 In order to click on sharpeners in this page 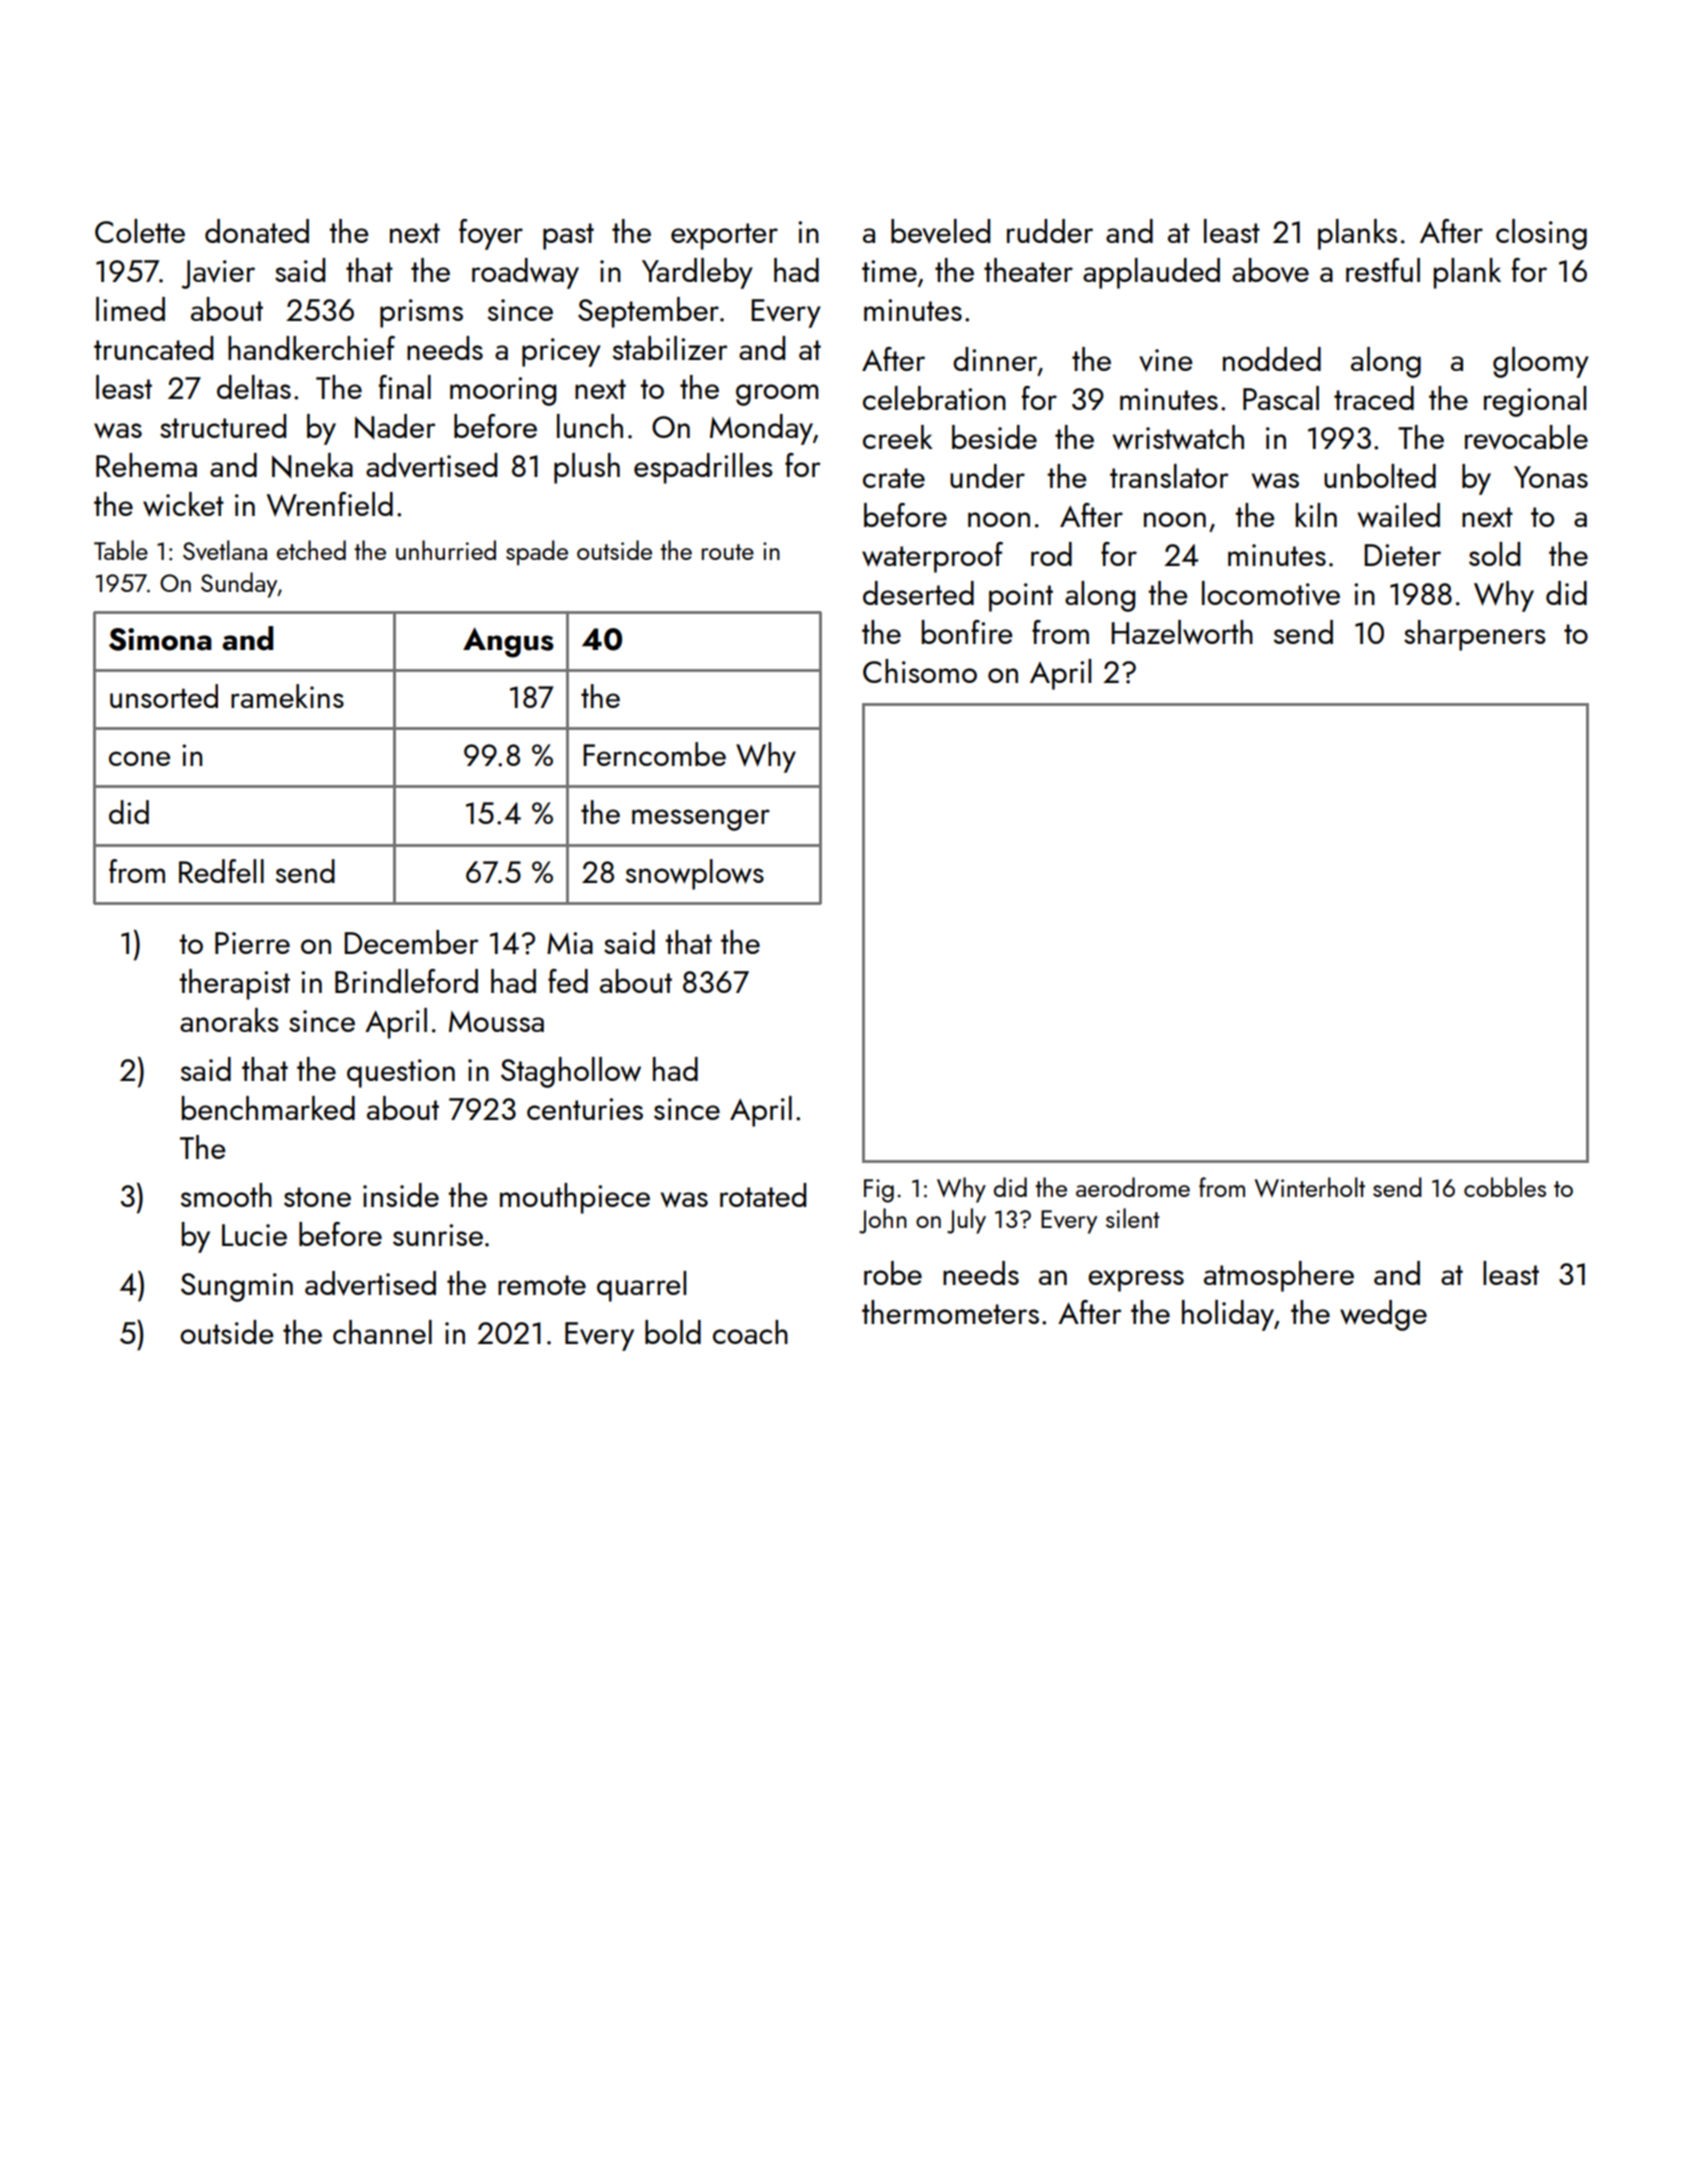, I will do `click(1475, 635)`.
